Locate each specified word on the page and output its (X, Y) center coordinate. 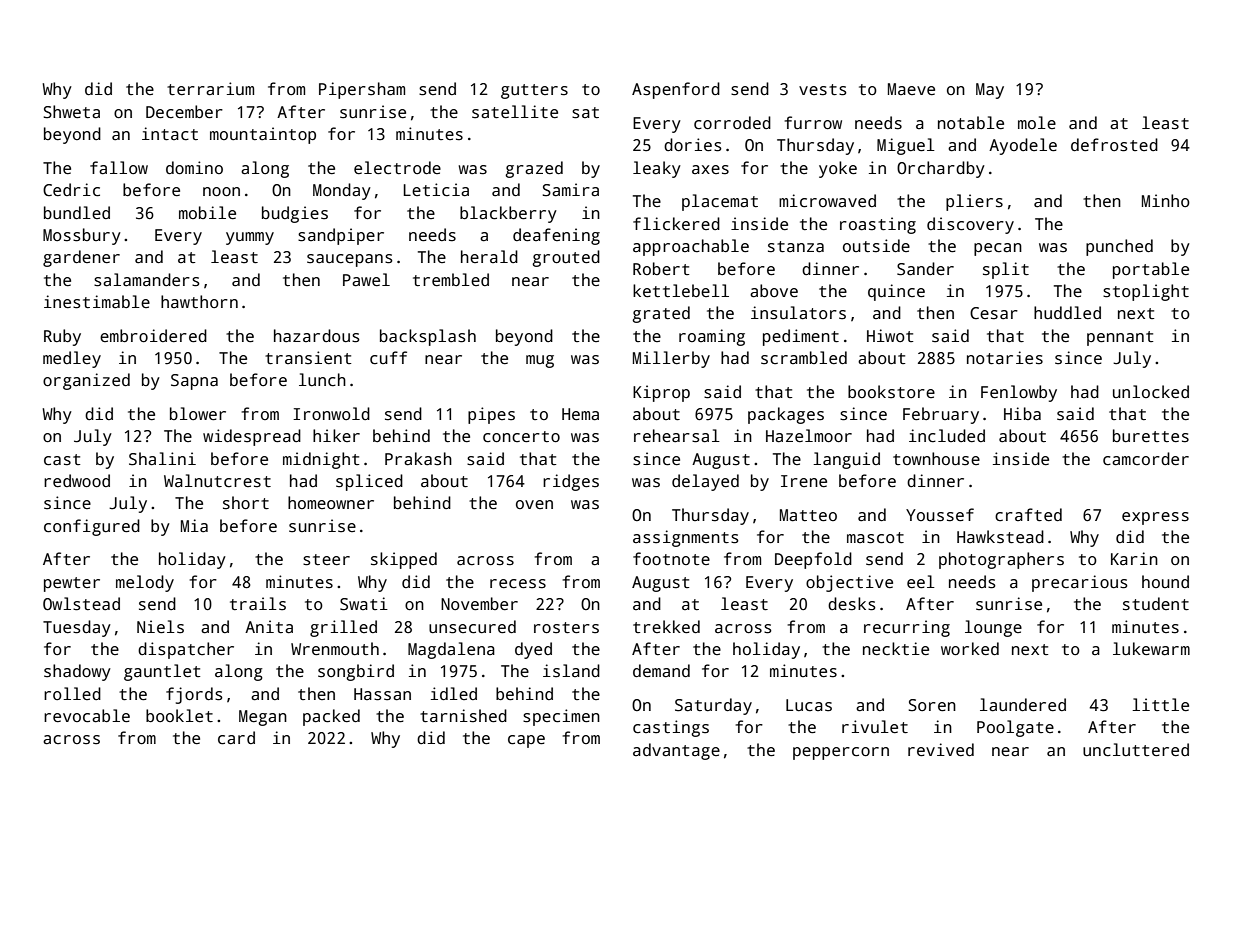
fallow (119, 168)
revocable (87, 716)
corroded (732, 123)
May (990, 91)
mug (540, 361)
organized (86, 381)
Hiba (1022, 414)
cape (526, 741)
